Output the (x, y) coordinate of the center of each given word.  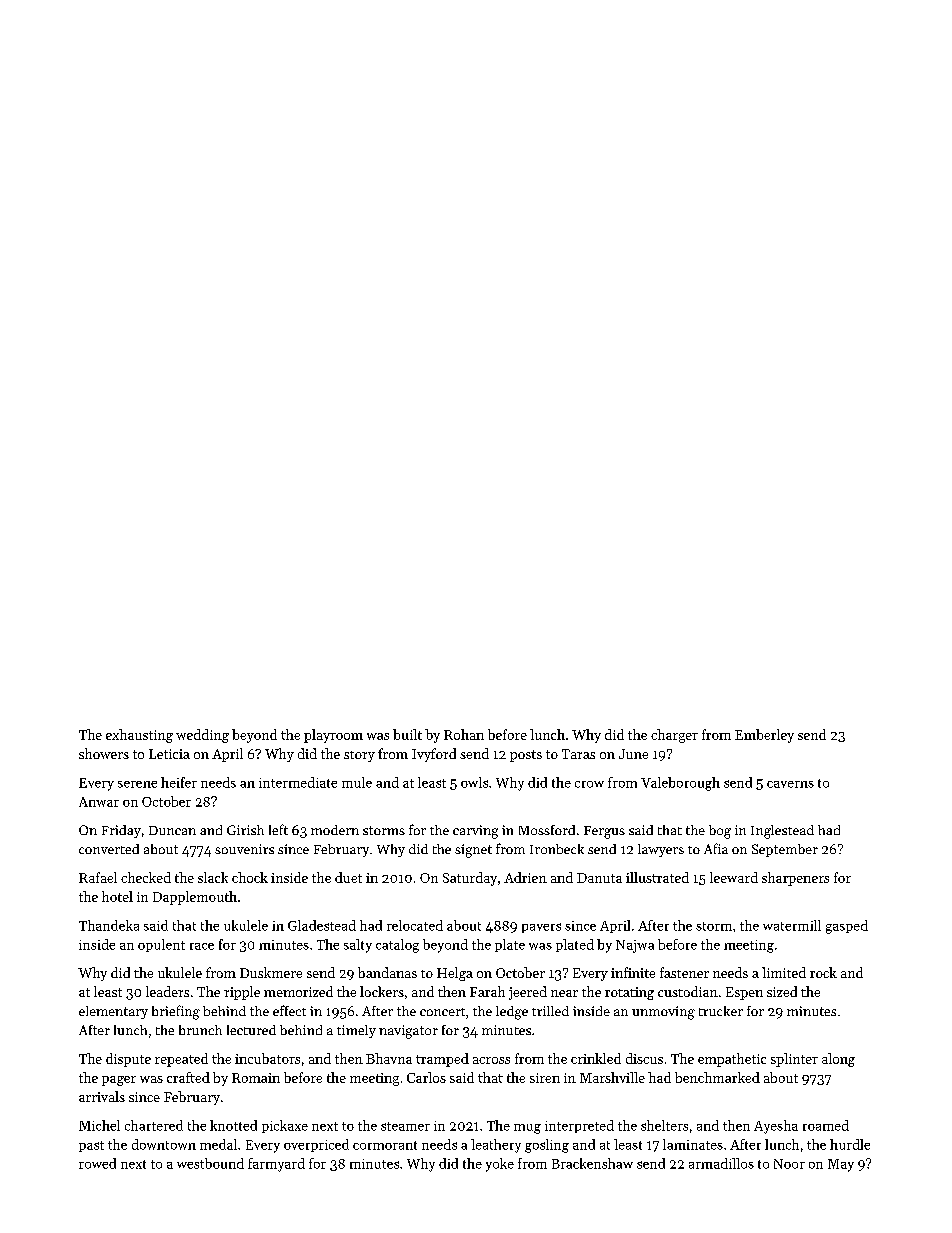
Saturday (470, 879)
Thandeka (109, 925)
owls (474, 782)
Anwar (99, 802)
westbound (210, 1163)
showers (104, 753)
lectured (251, 1030)
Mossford (547, 830)
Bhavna (389, 1058)
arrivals (102, 1096)
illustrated (657, 877)
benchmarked (717, 1077)
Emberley (764, 736)
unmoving (663, 1013)
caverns (790, 784)
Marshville (612, 1077)
